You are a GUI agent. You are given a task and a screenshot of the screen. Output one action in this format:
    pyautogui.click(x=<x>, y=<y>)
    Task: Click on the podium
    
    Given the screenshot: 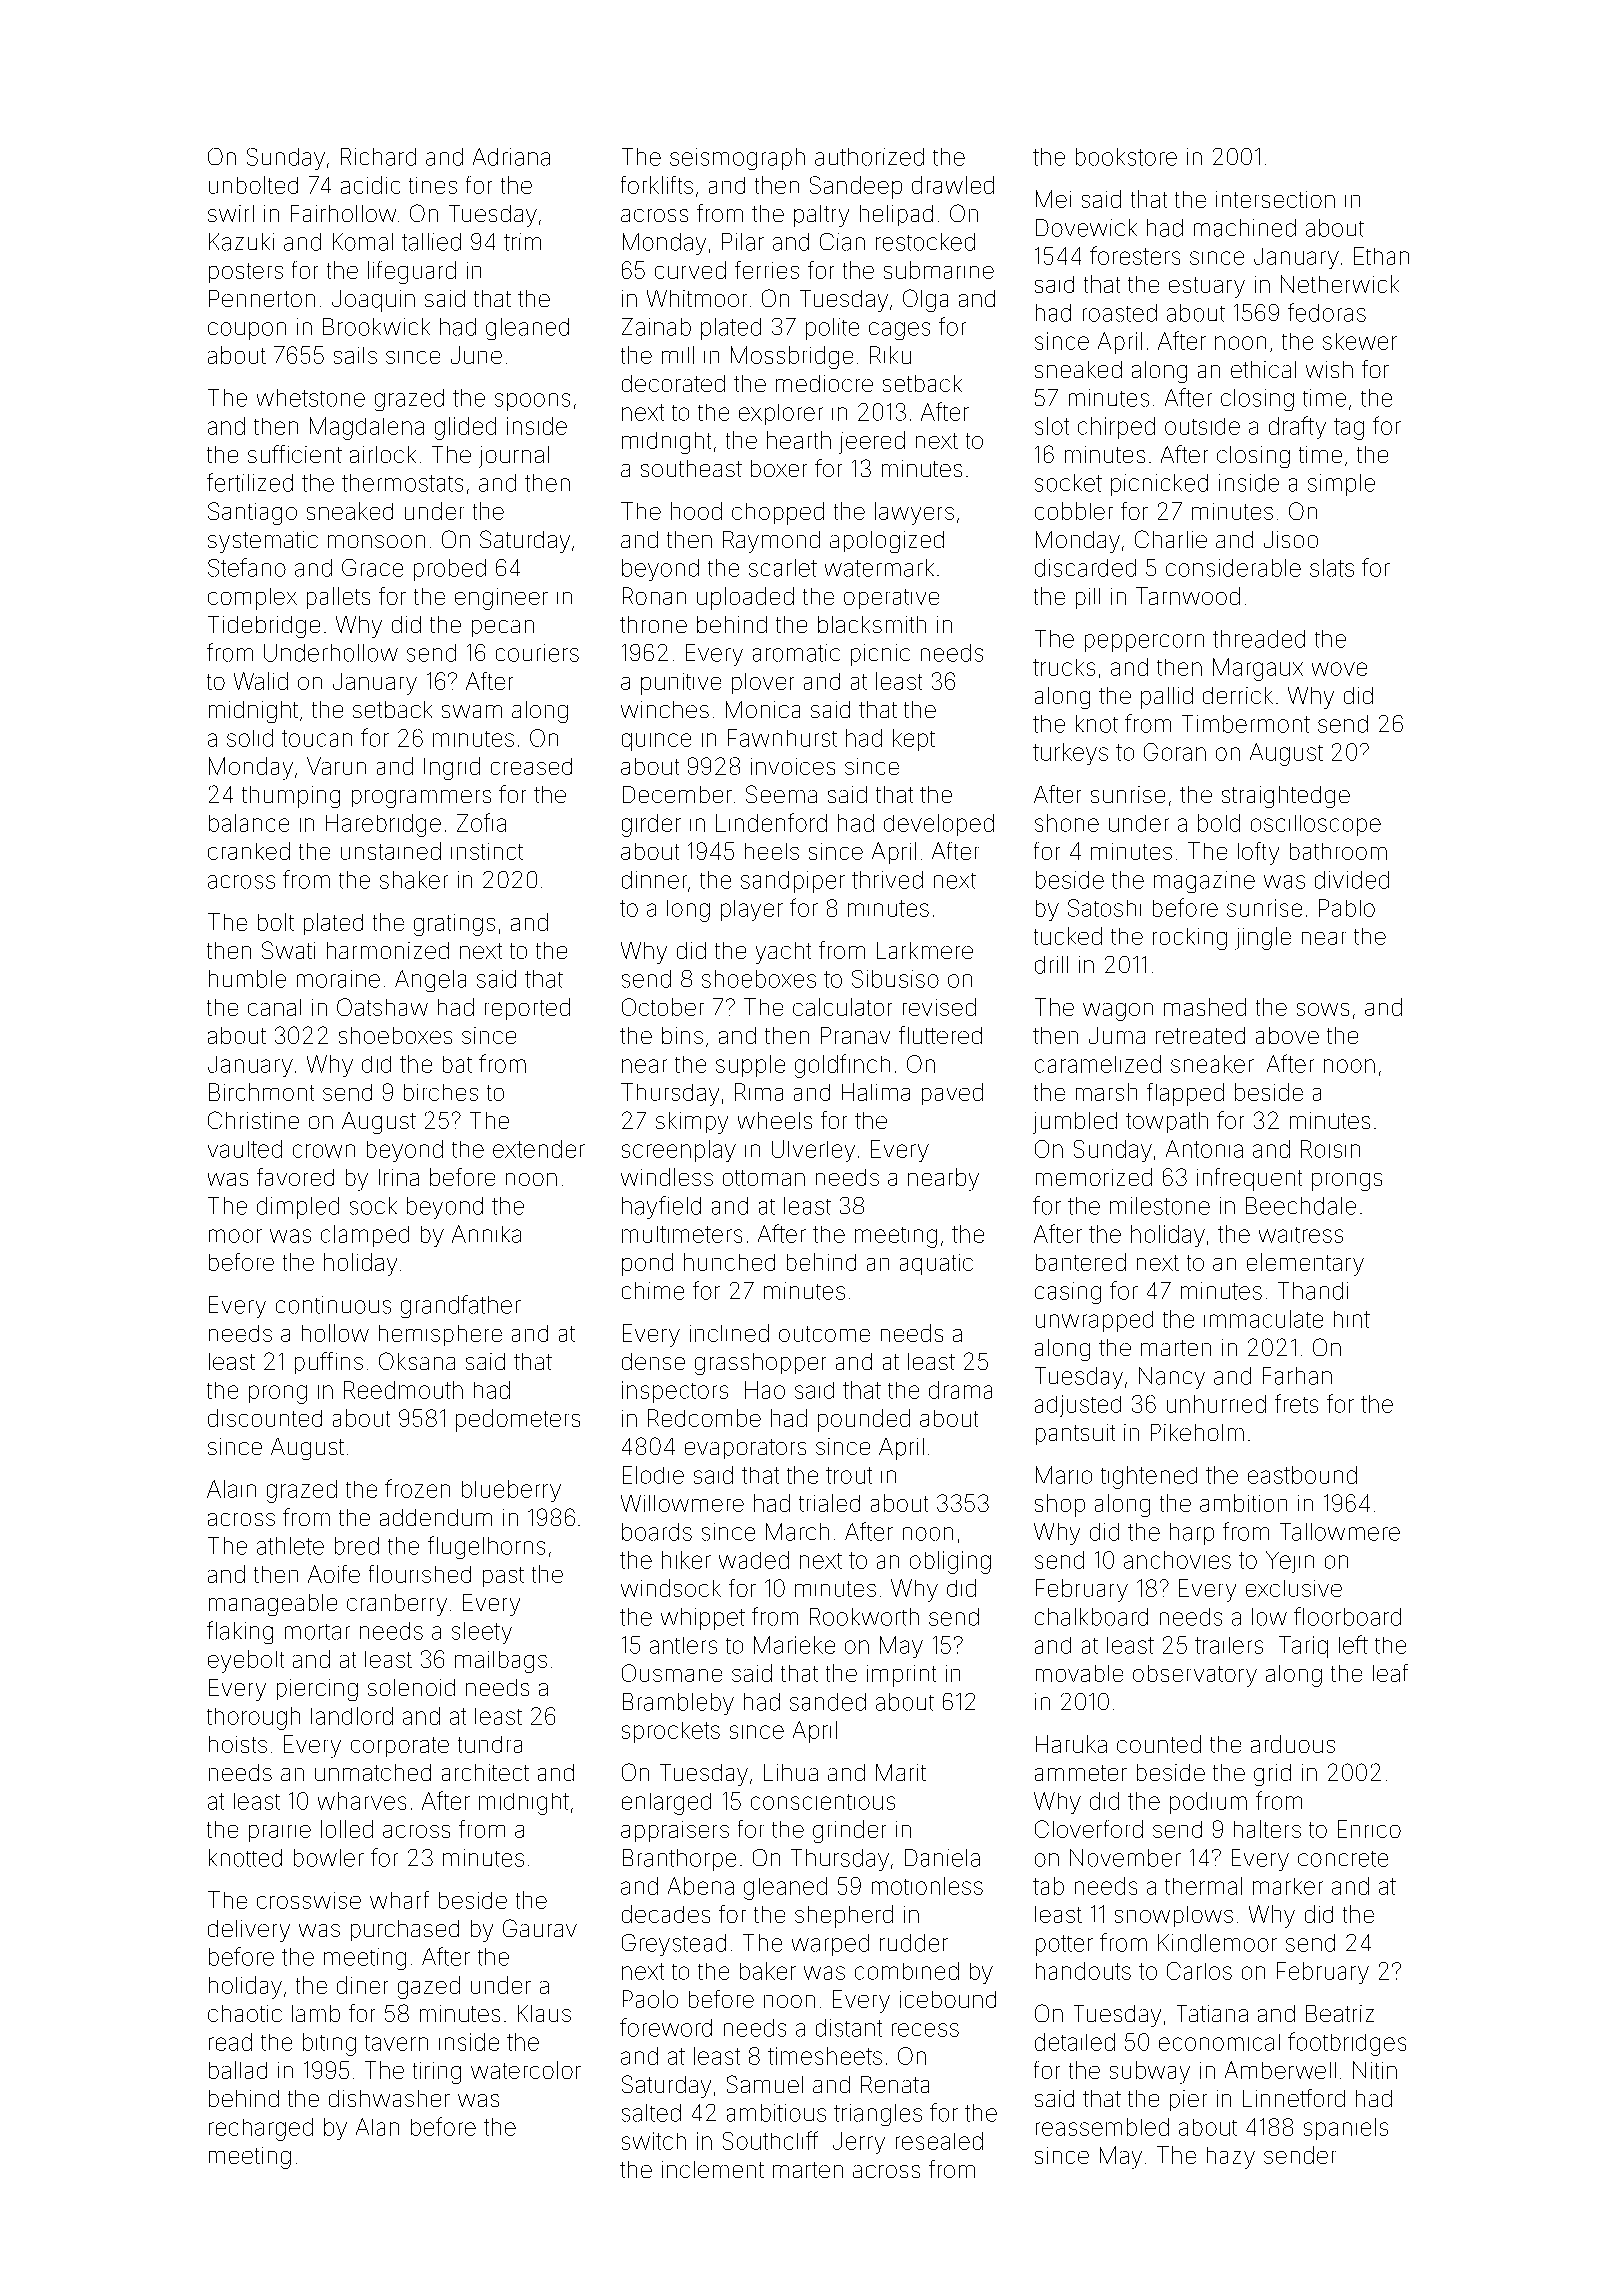 What is the action you would take?
    pyautogui.click(x=1208, y=1803)
